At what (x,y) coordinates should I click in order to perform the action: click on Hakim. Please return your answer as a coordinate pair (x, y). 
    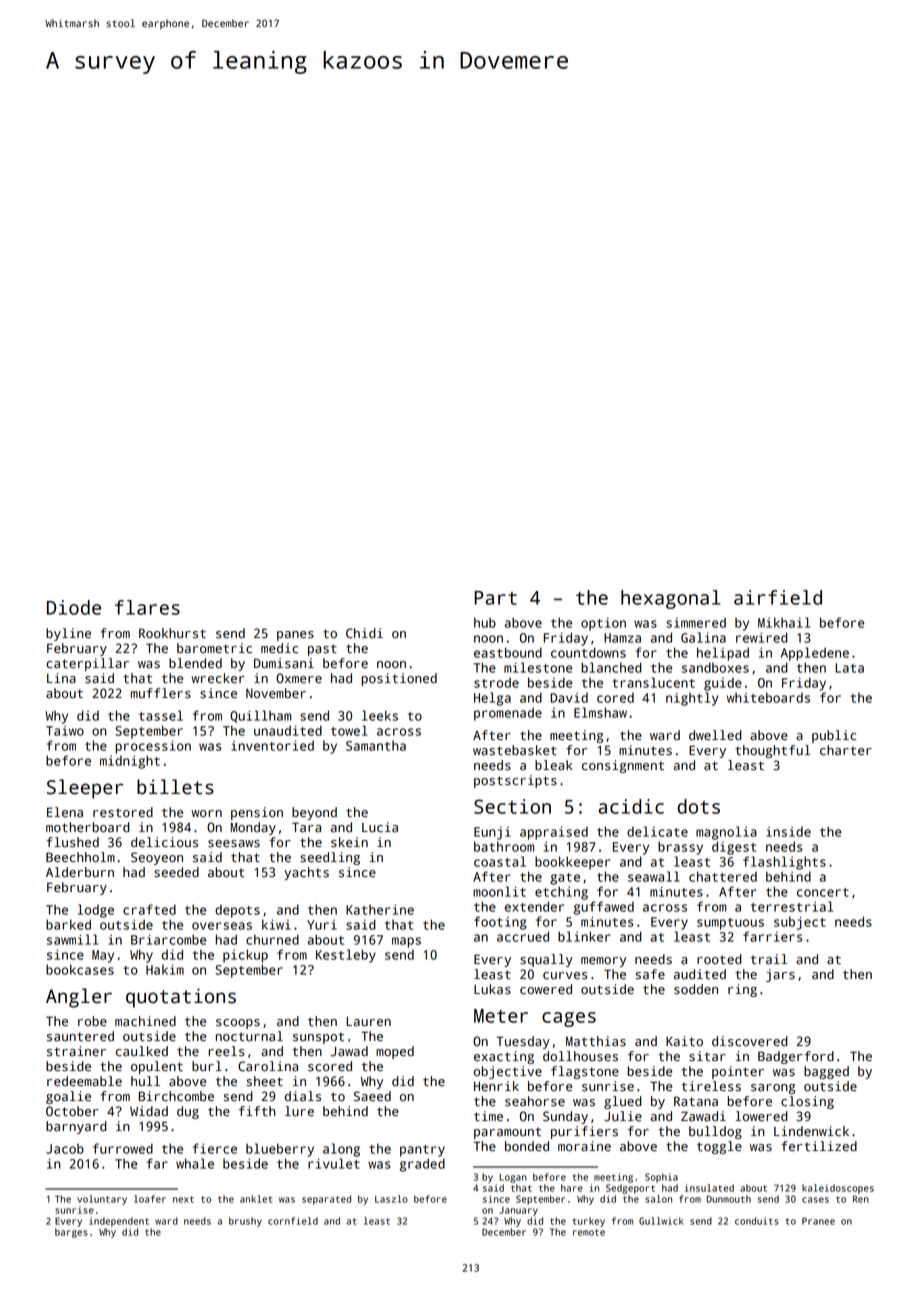
    Looking at the image, I should click on (165, 969).
